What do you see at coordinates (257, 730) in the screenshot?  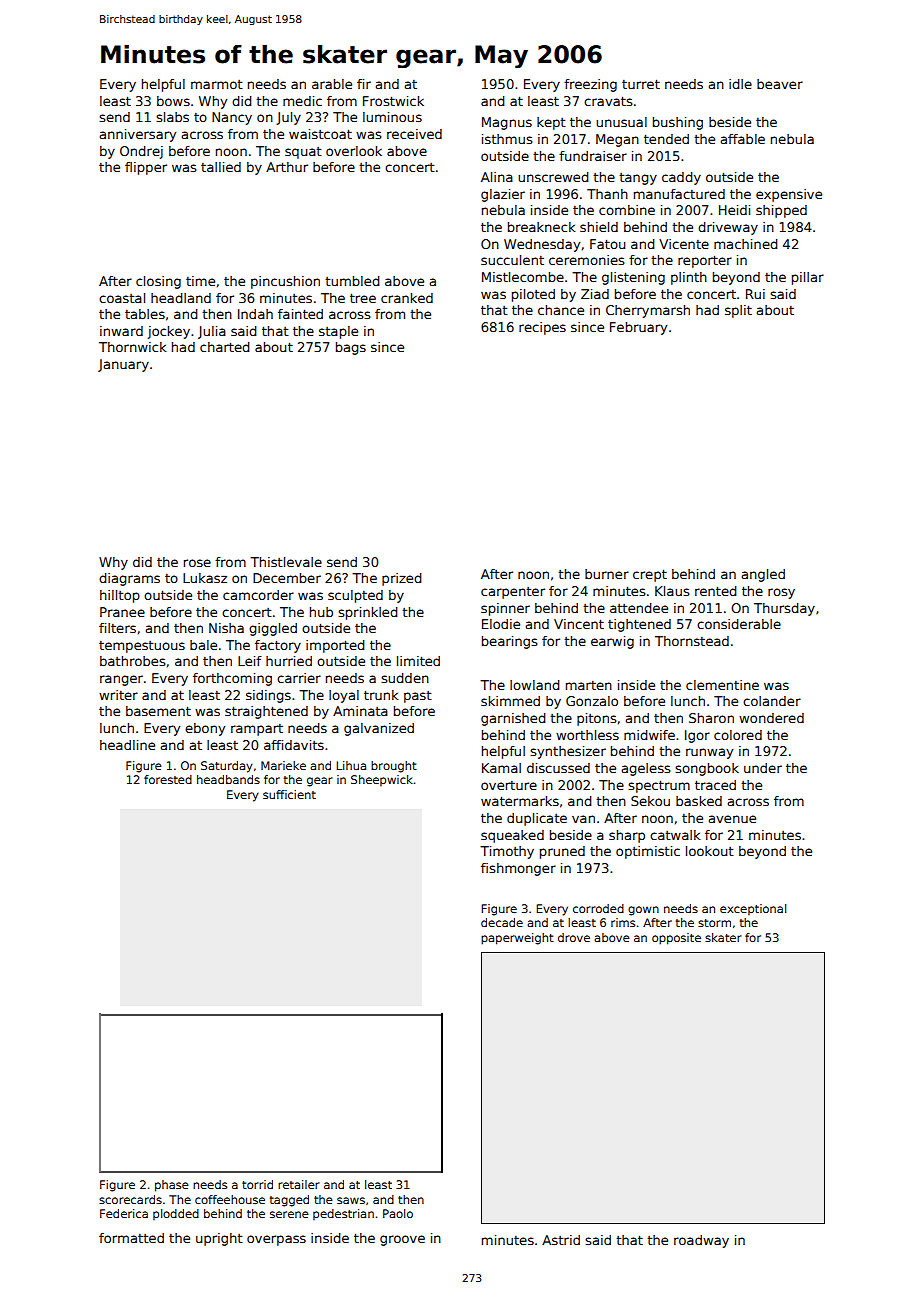 I see `rampart` at bounding box center [257, 730].
